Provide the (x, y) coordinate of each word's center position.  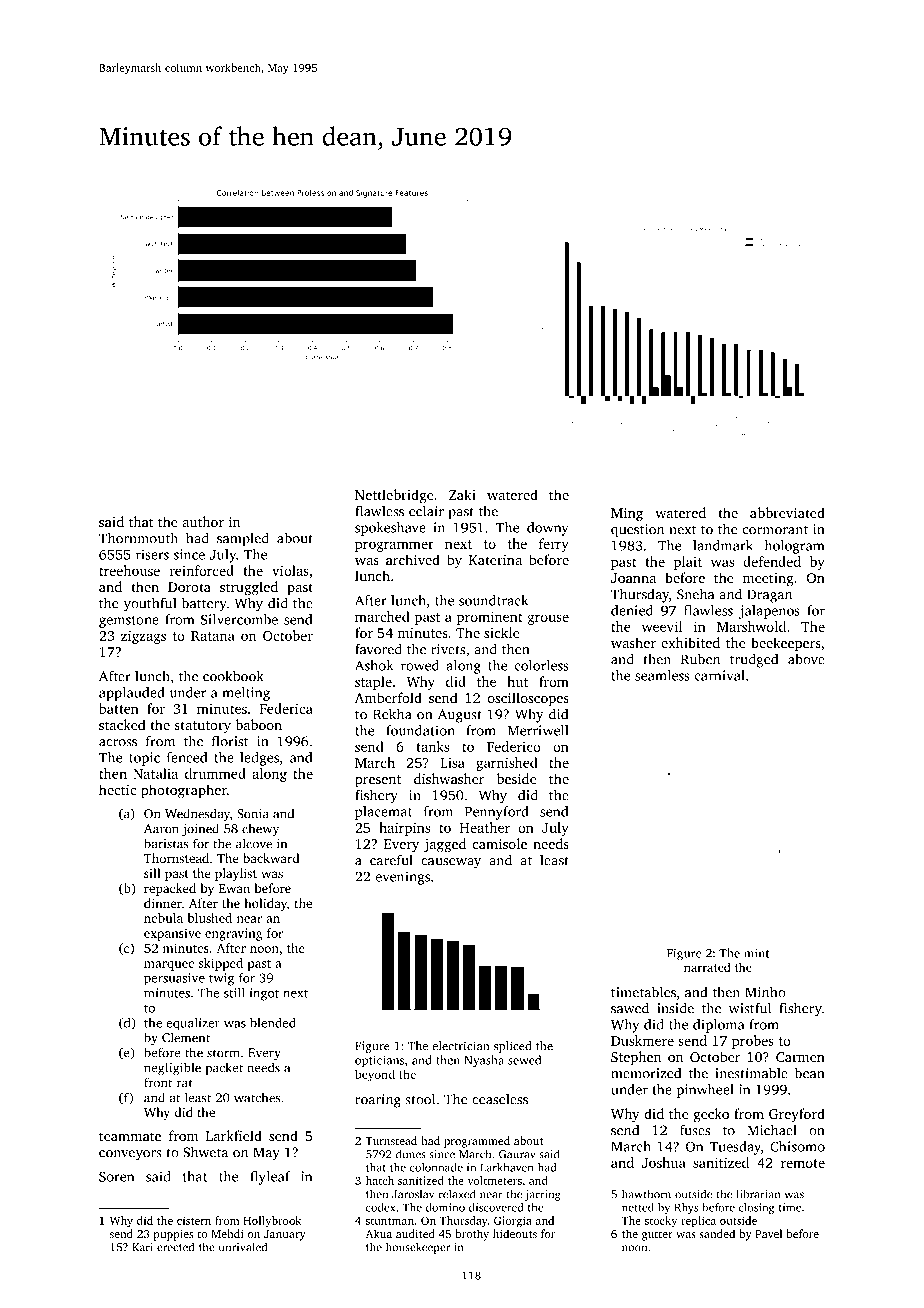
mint (756, 953)
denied (632, 610)
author (203, 521)
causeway (451, 863)
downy (548, 529)
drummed (215, 773)
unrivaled (243, 1247)
